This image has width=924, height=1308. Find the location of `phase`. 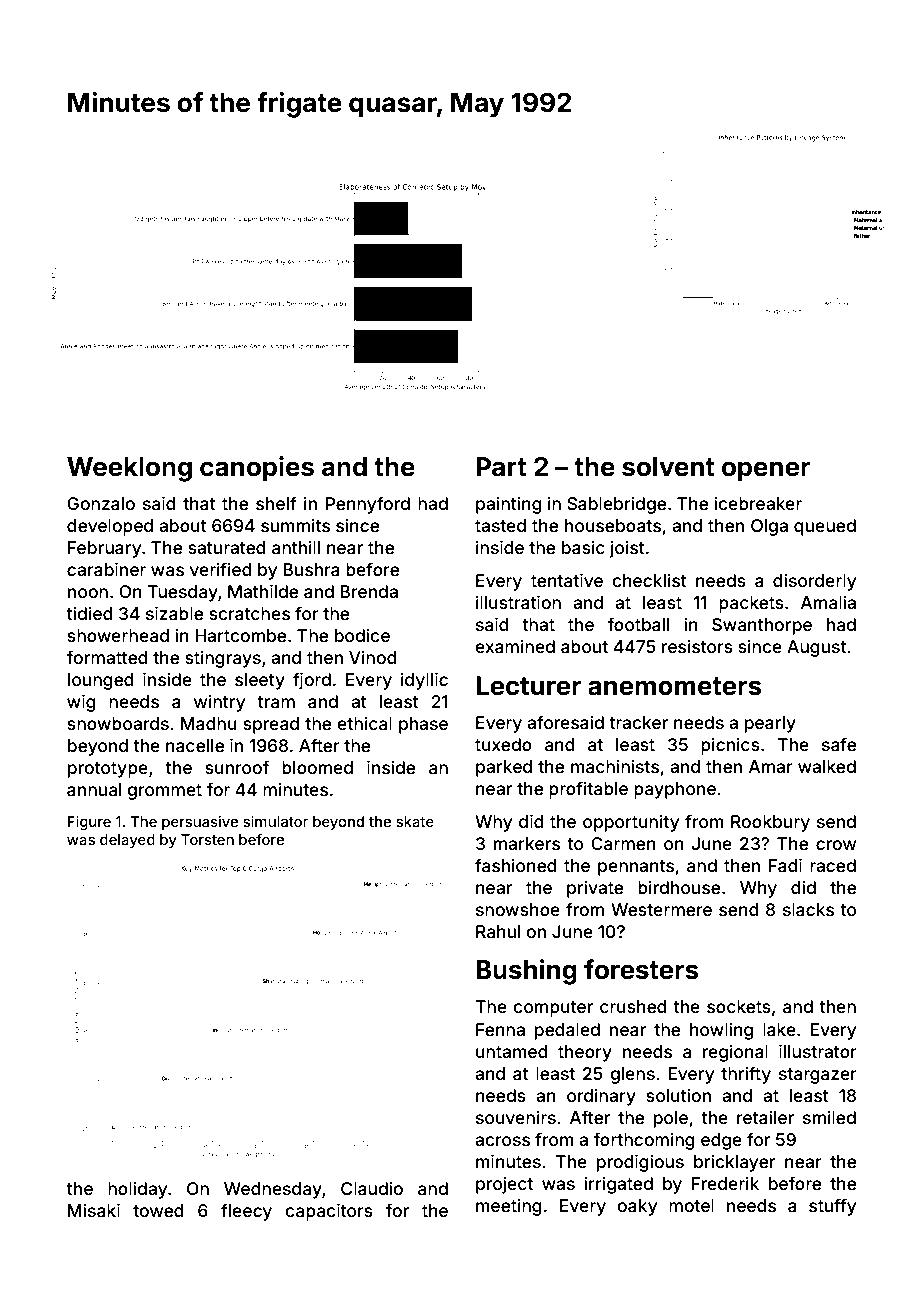

phase is located at coordinates (423, 725).
